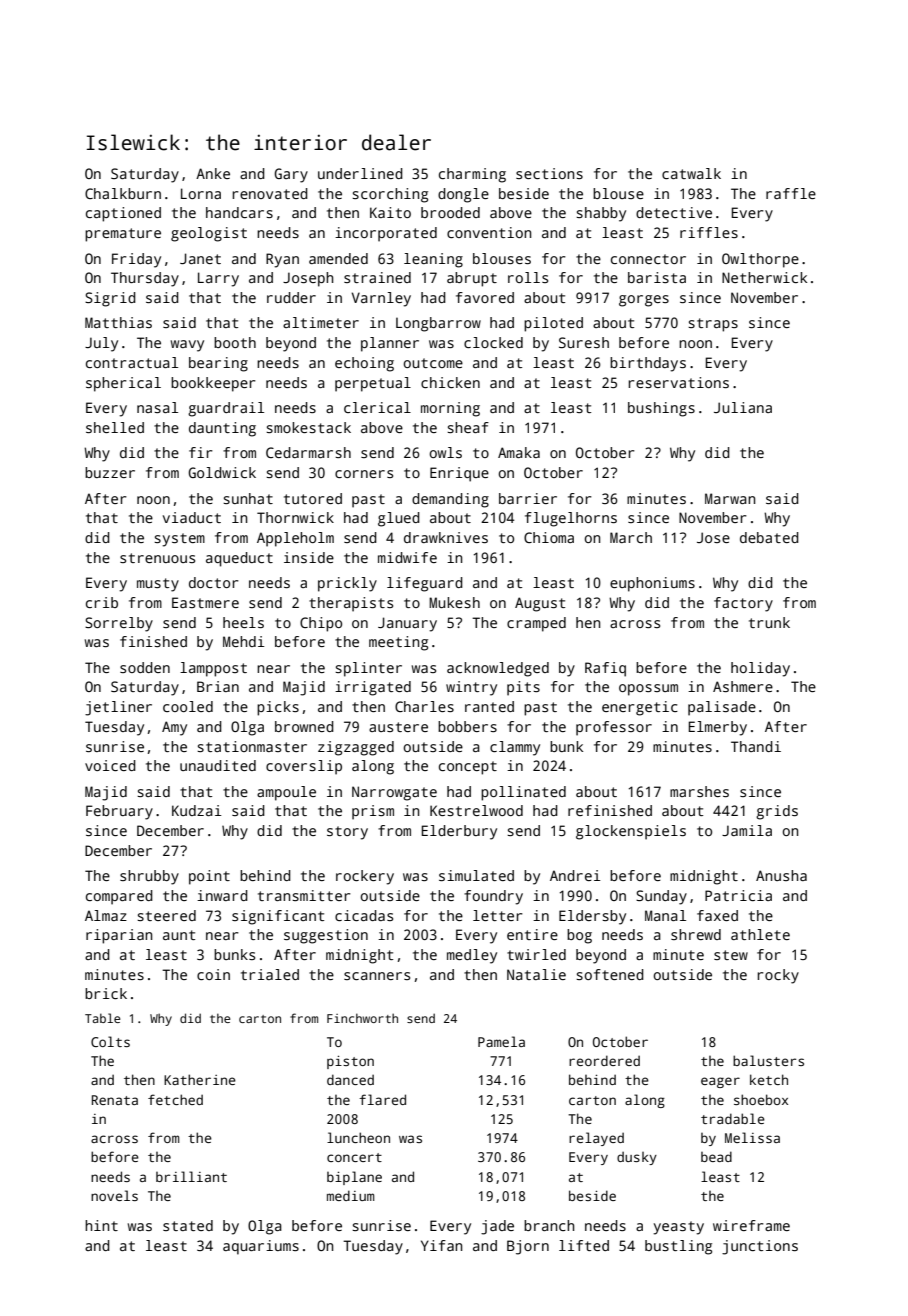  Describe the element at coordinates (218, 279) in the screenshot. I see `Larry` at that location.
